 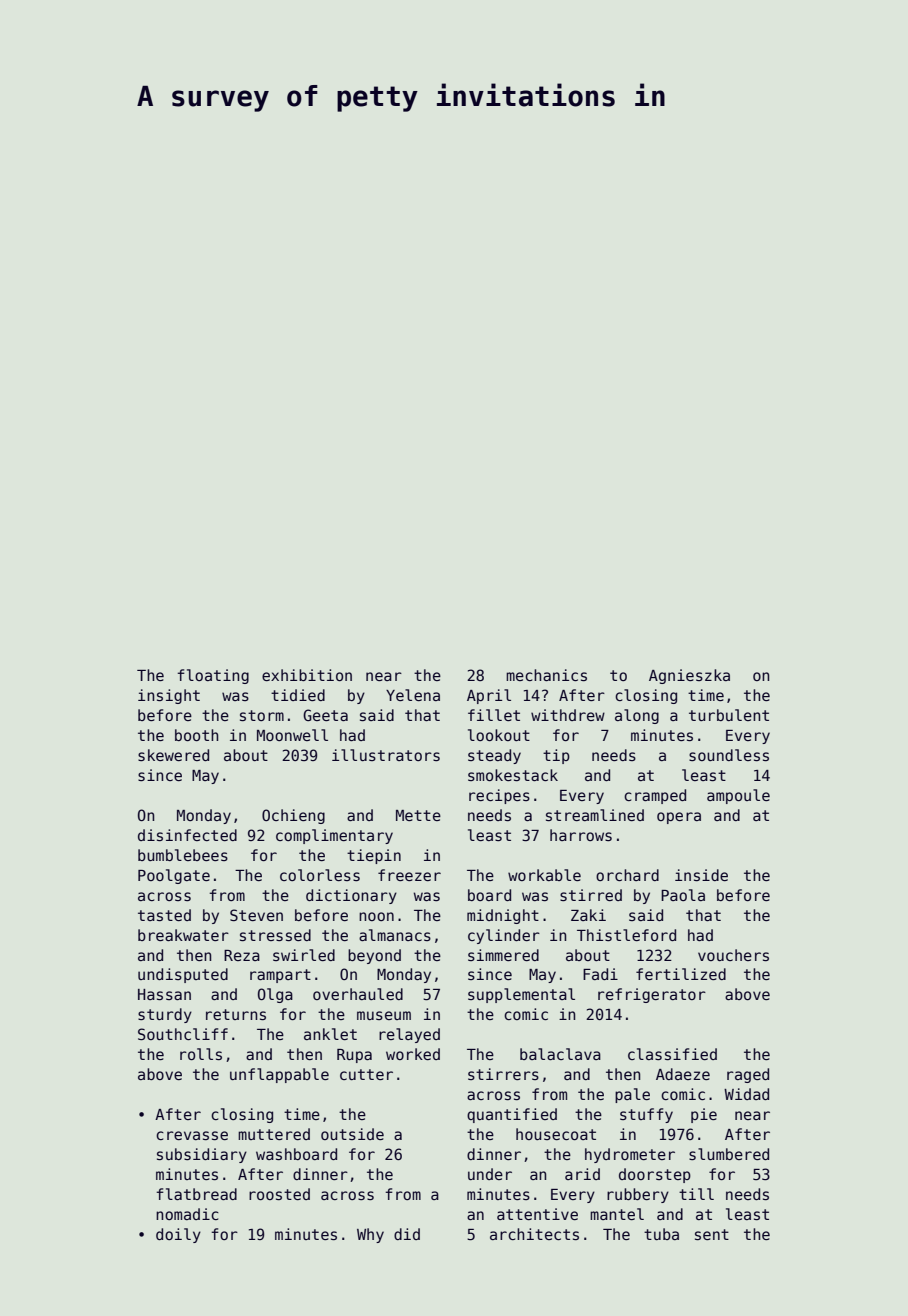 What do you see at coordinates (534, 1234) in the screenshot?
I see `architects` at bounding box center [534, 1234].
